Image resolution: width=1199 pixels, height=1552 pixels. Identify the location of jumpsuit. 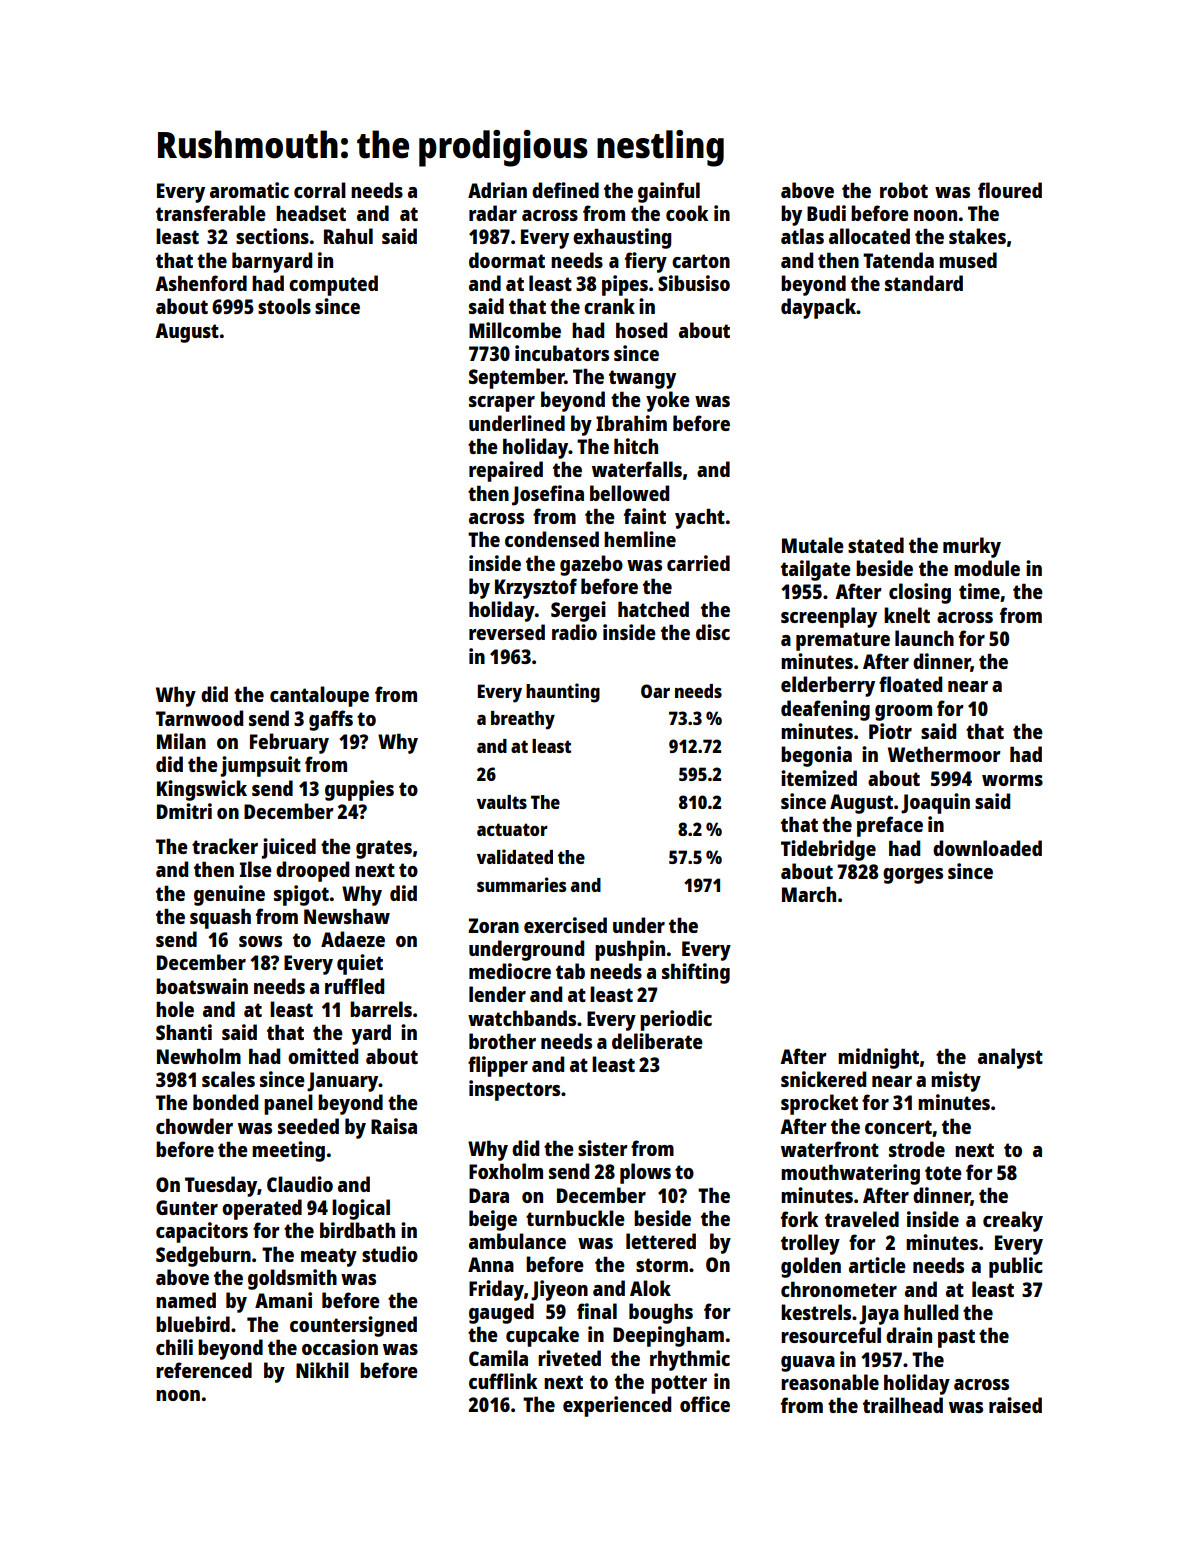
(260, 766).
